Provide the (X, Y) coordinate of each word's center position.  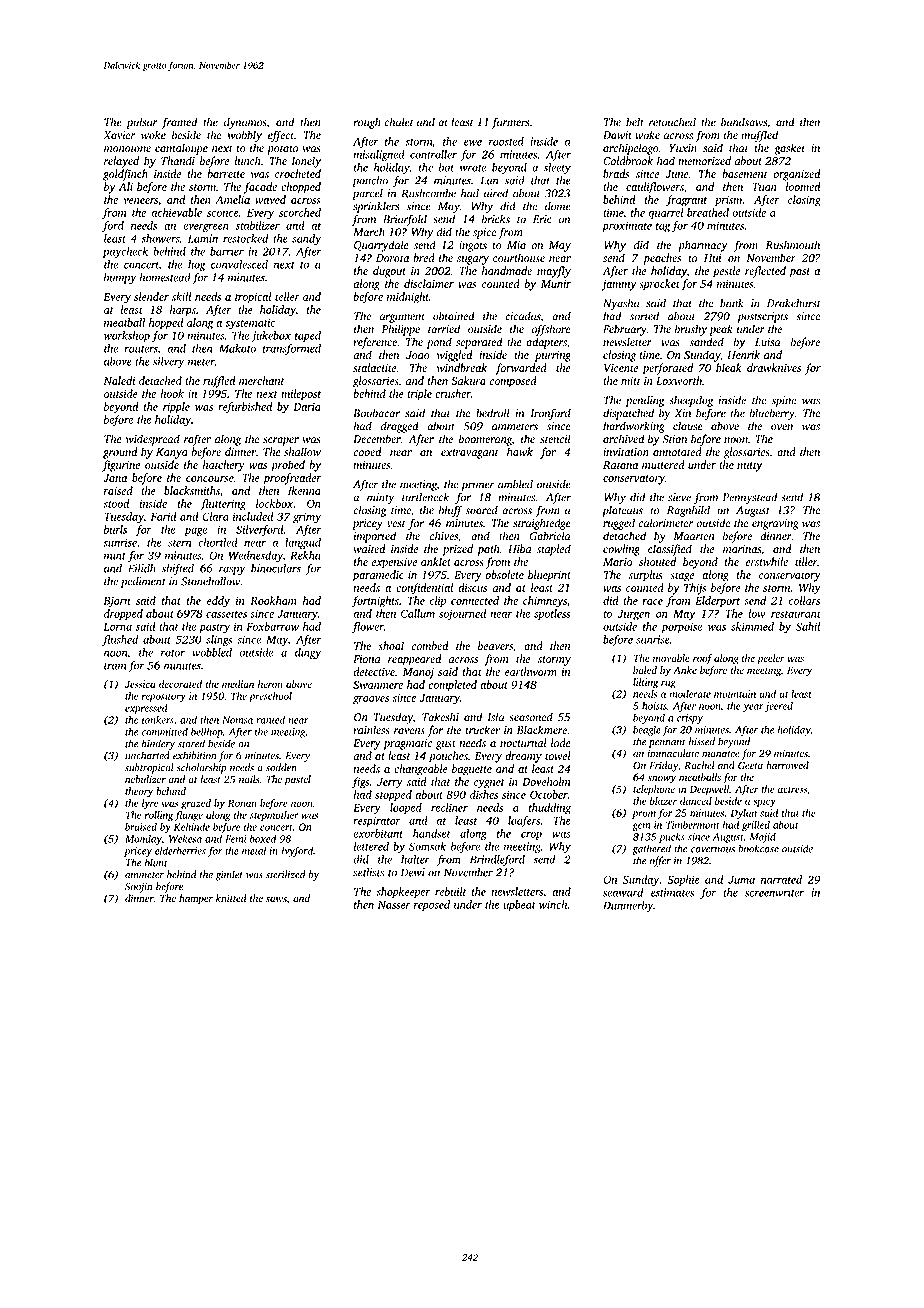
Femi (236, 839)
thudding (550, 809)
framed (179, 123)
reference (375, 343)
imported (375, 537)
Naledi (119, 380)
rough (367, 123)
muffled (759, 136)
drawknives (774, 367)
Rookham (273, 600)
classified (670, 550)
